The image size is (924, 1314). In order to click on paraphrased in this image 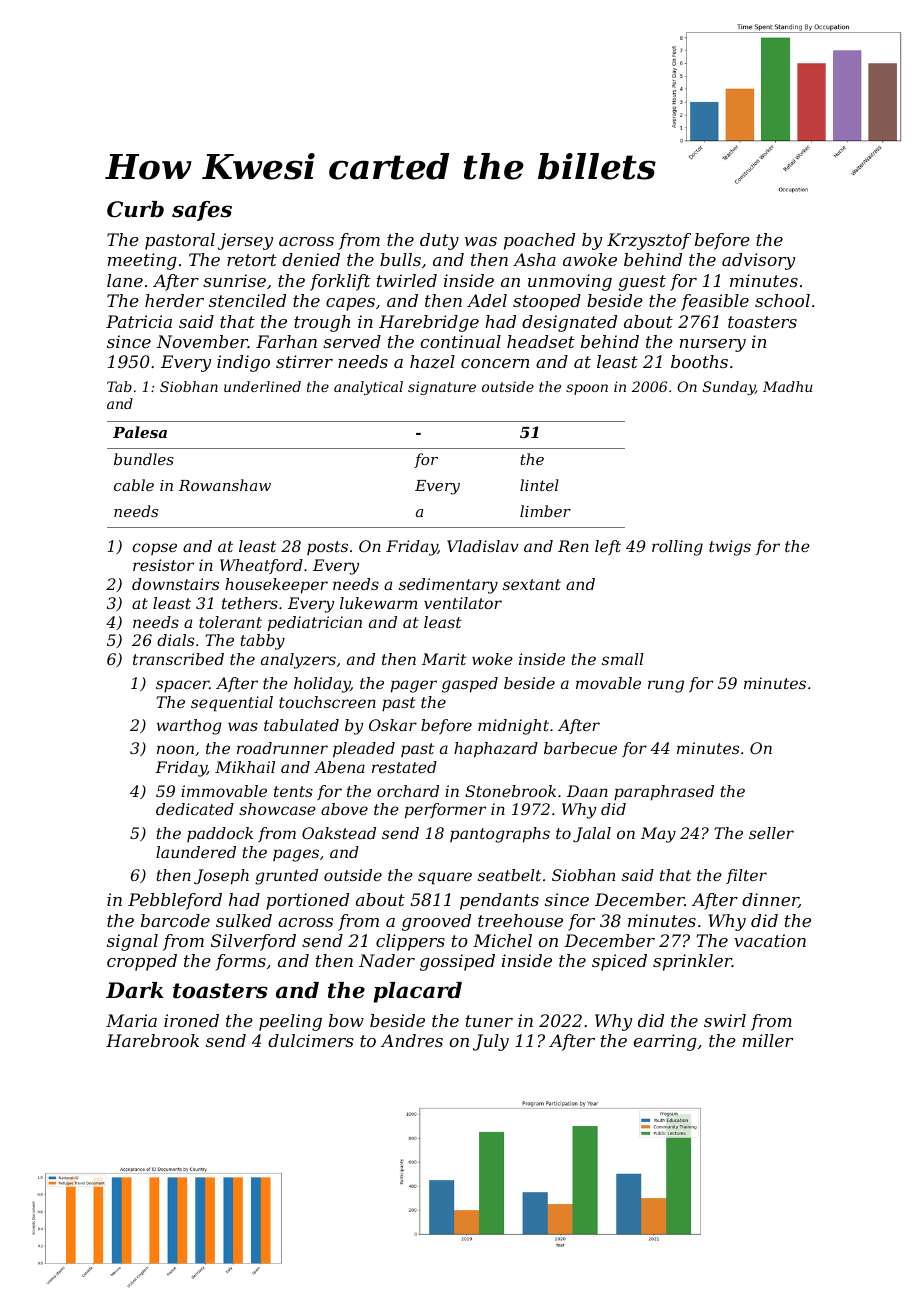, I will do `click(664, 793)`.
